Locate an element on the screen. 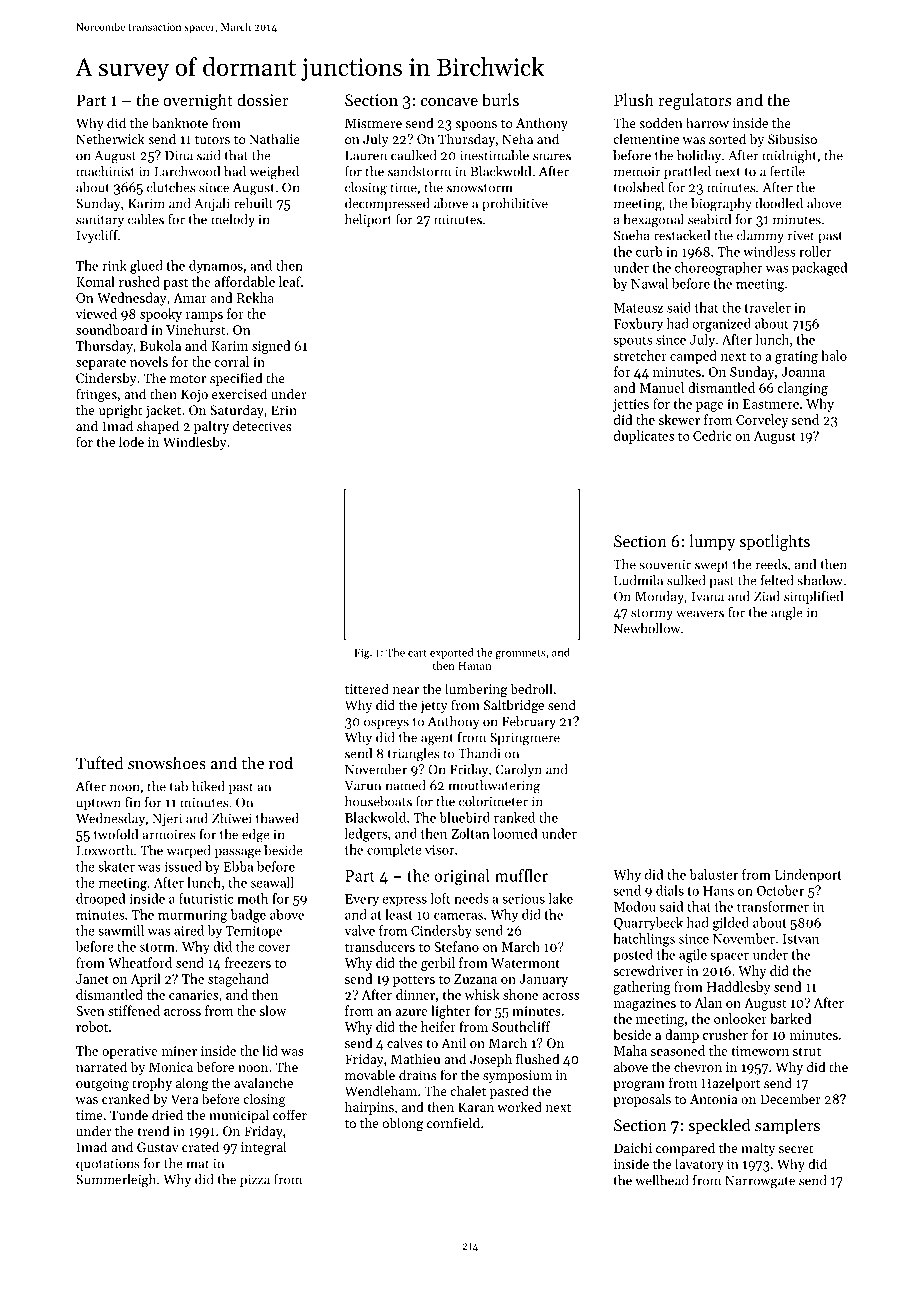  Netherwick is located at coordinates (110, 138).
